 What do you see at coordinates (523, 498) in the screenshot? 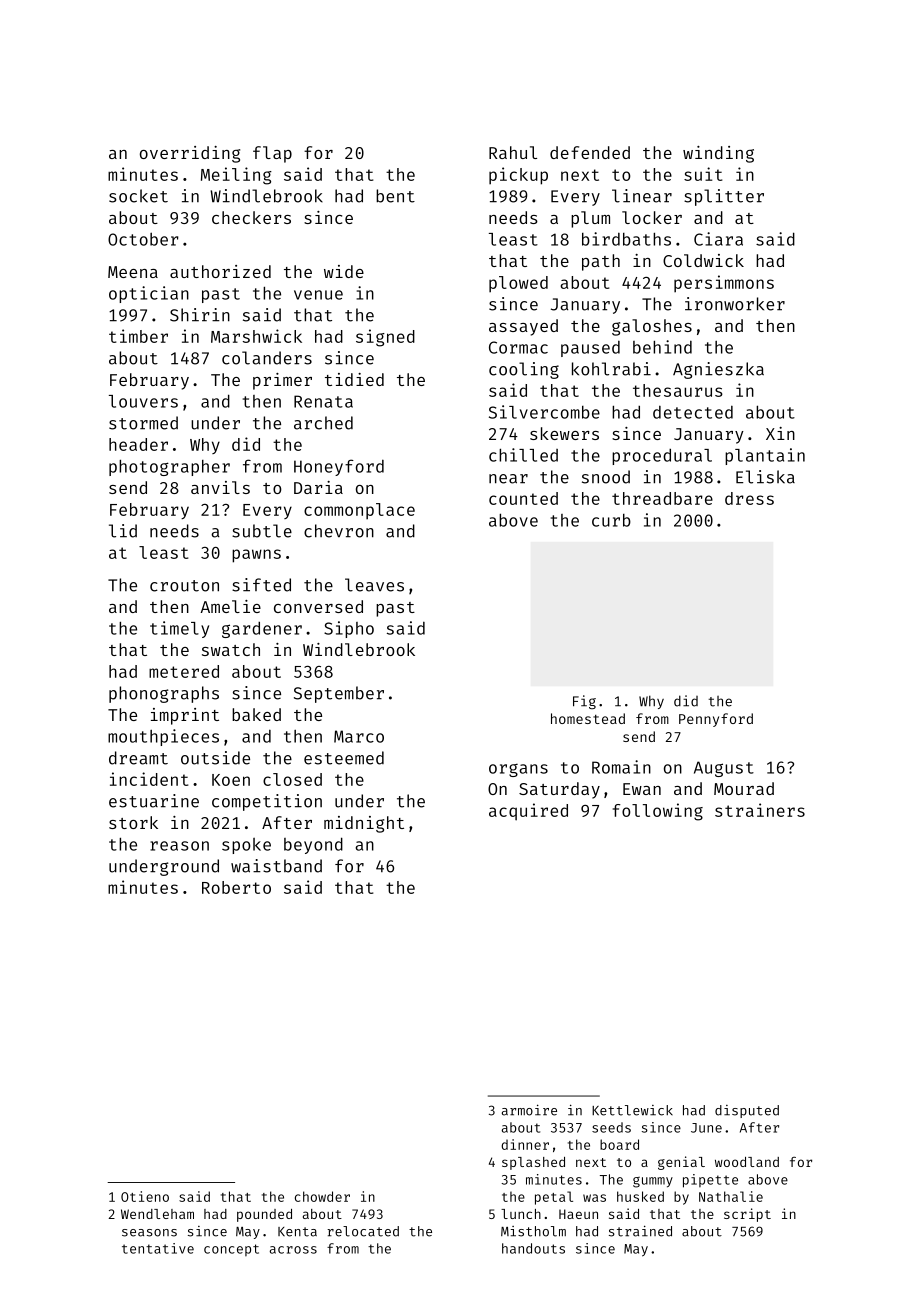
I see `counted` at bounding box center [523, 498].
